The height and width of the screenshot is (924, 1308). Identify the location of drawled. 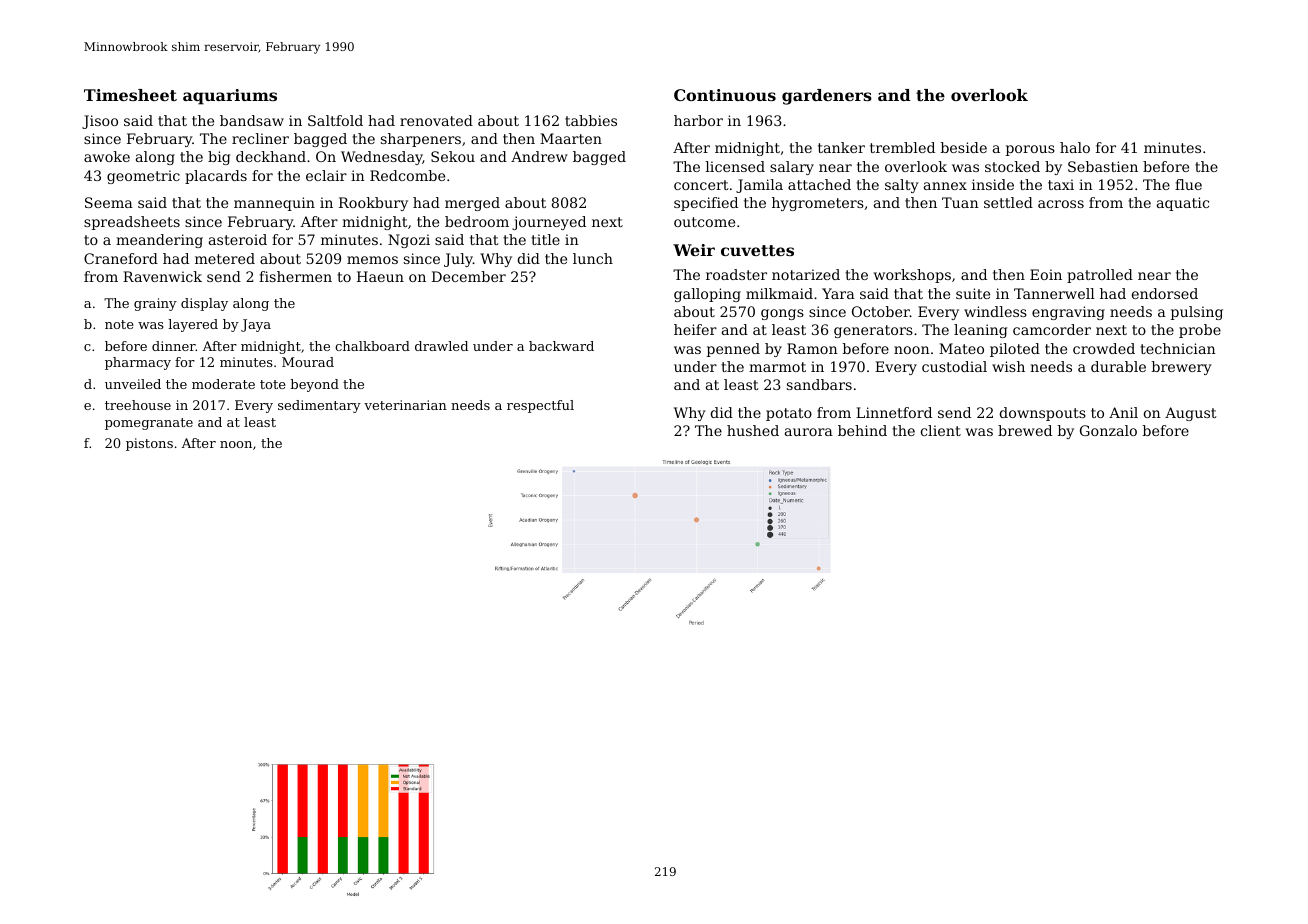
(441, 346).
